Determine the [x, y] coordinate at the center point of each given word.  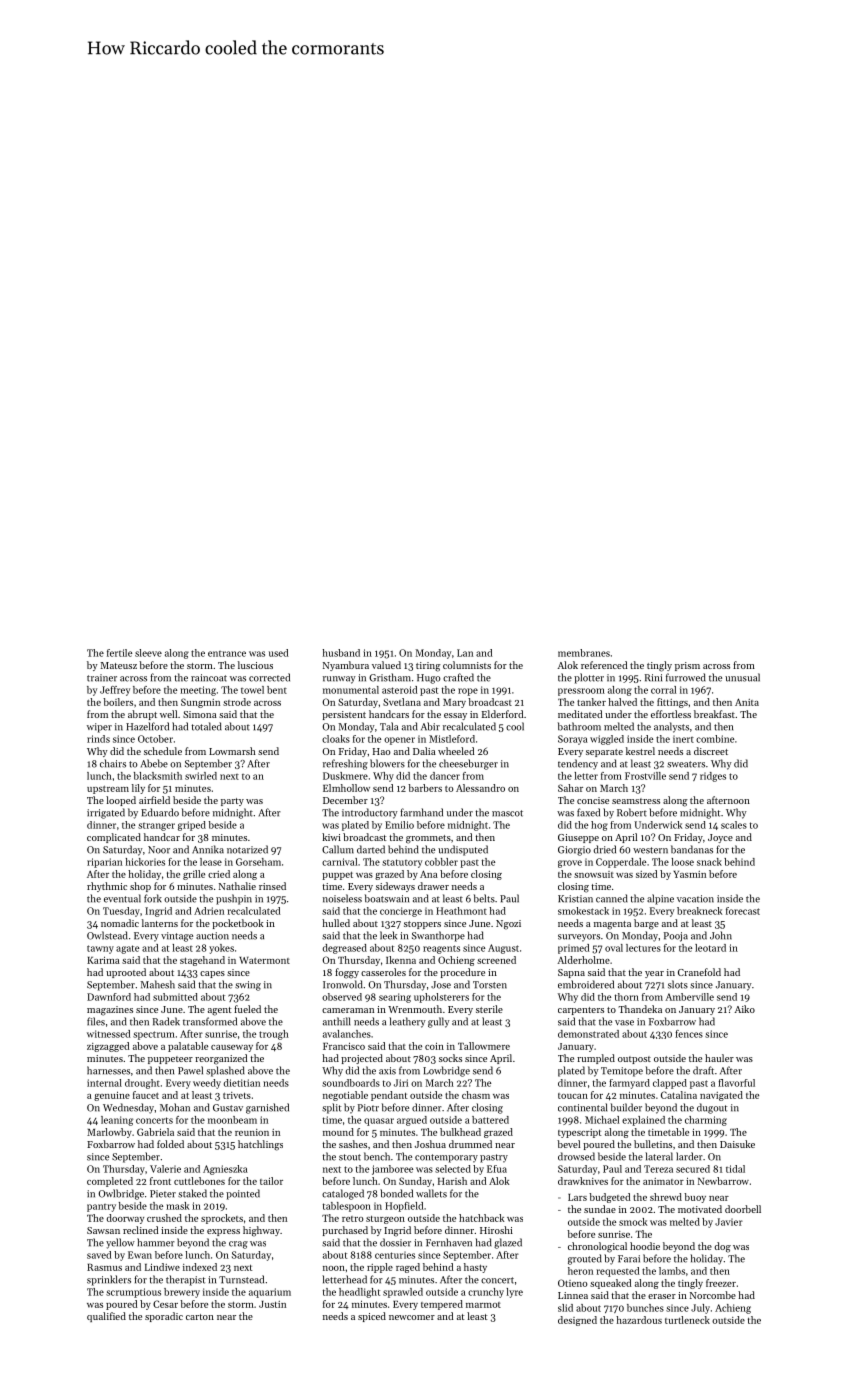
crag [238, 1245]
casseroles [383, 972]
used [278, 653]
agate [127, 949]
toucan [573, 1096]
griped [192, 826]
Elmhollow [346, 788]
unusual [742, 677]
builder [626, 1107]
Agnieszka [225, 1170]
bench [377, 1156]
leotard [710, 948]
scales [734, 825]
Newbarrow [723, 1181]
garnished [267, 1108]
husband [341, 653]
